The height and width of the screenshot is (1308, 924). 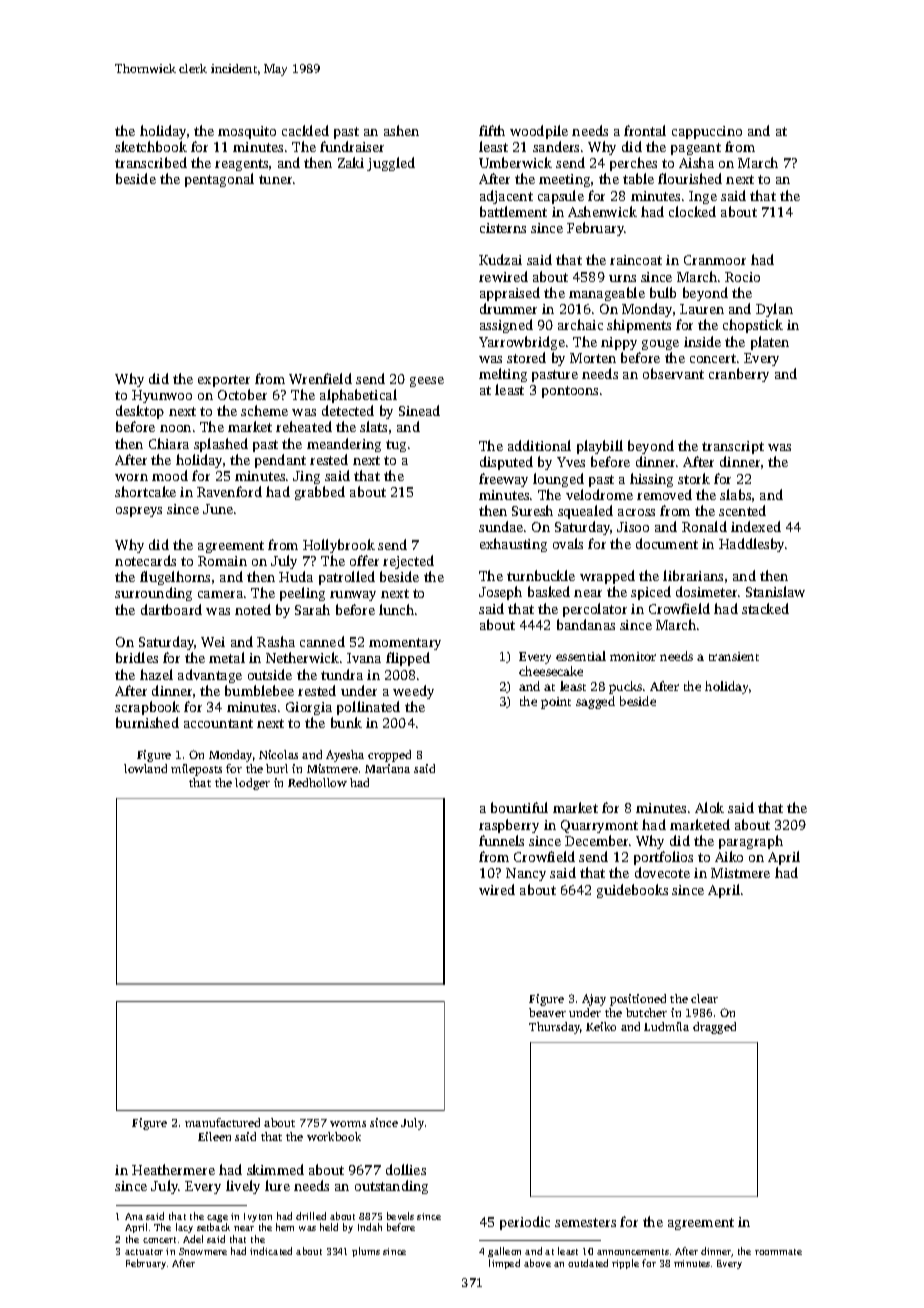 I want to click on pollinated, so click(x=368, y=708).
